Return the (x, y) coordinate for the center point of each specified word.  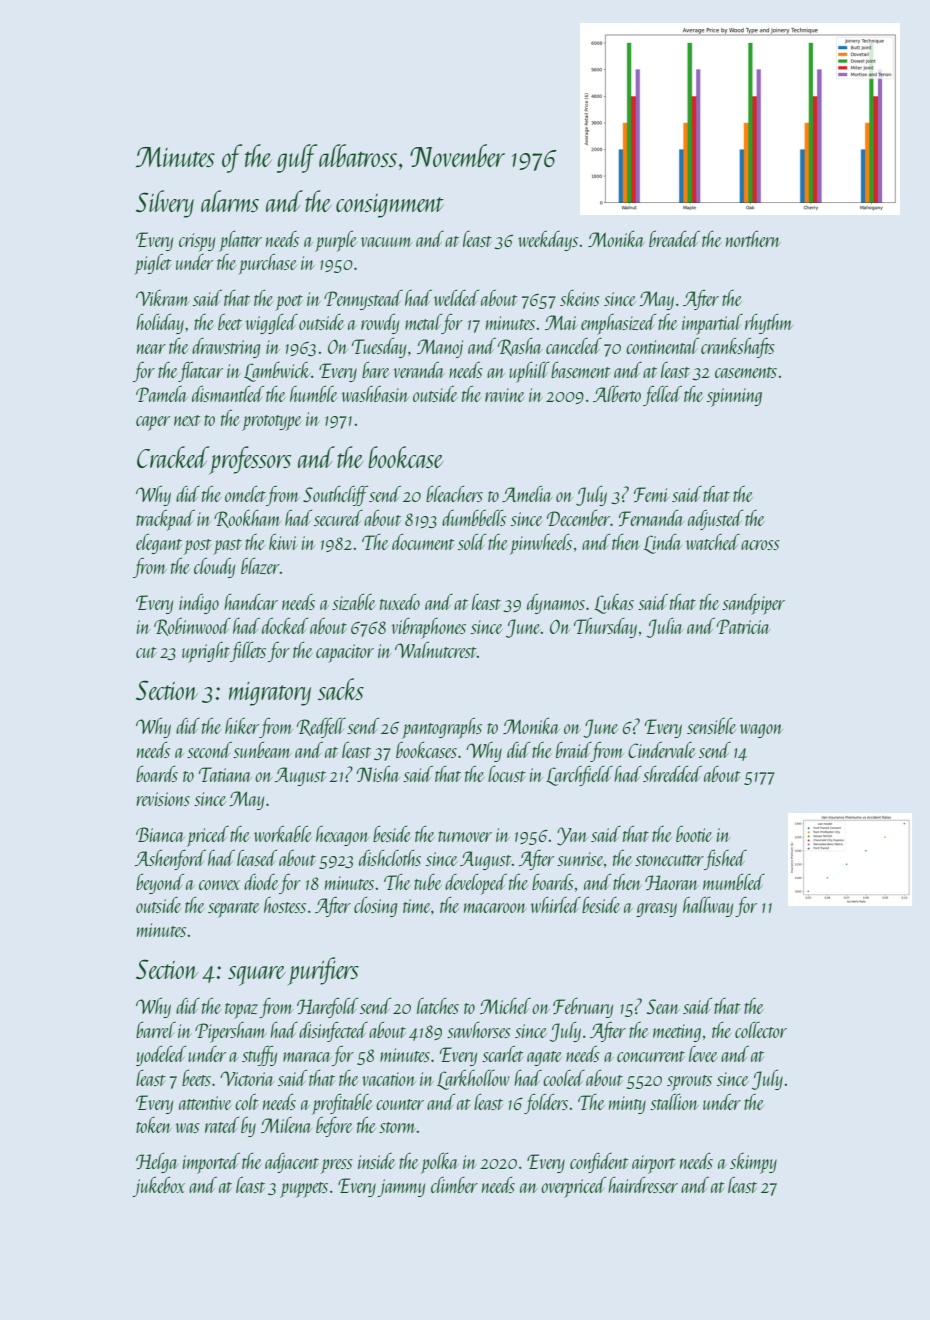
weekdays (548, 241)
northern (753, 239)
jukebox (158, 1187)
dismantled (228, 394)
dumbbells (474, 518)
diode (261, 882)
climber (454, 1185)
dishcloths (390, 858)
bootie (694, 834)
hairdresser (643, 1185)
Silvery (165, 204)
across (760, 545)
